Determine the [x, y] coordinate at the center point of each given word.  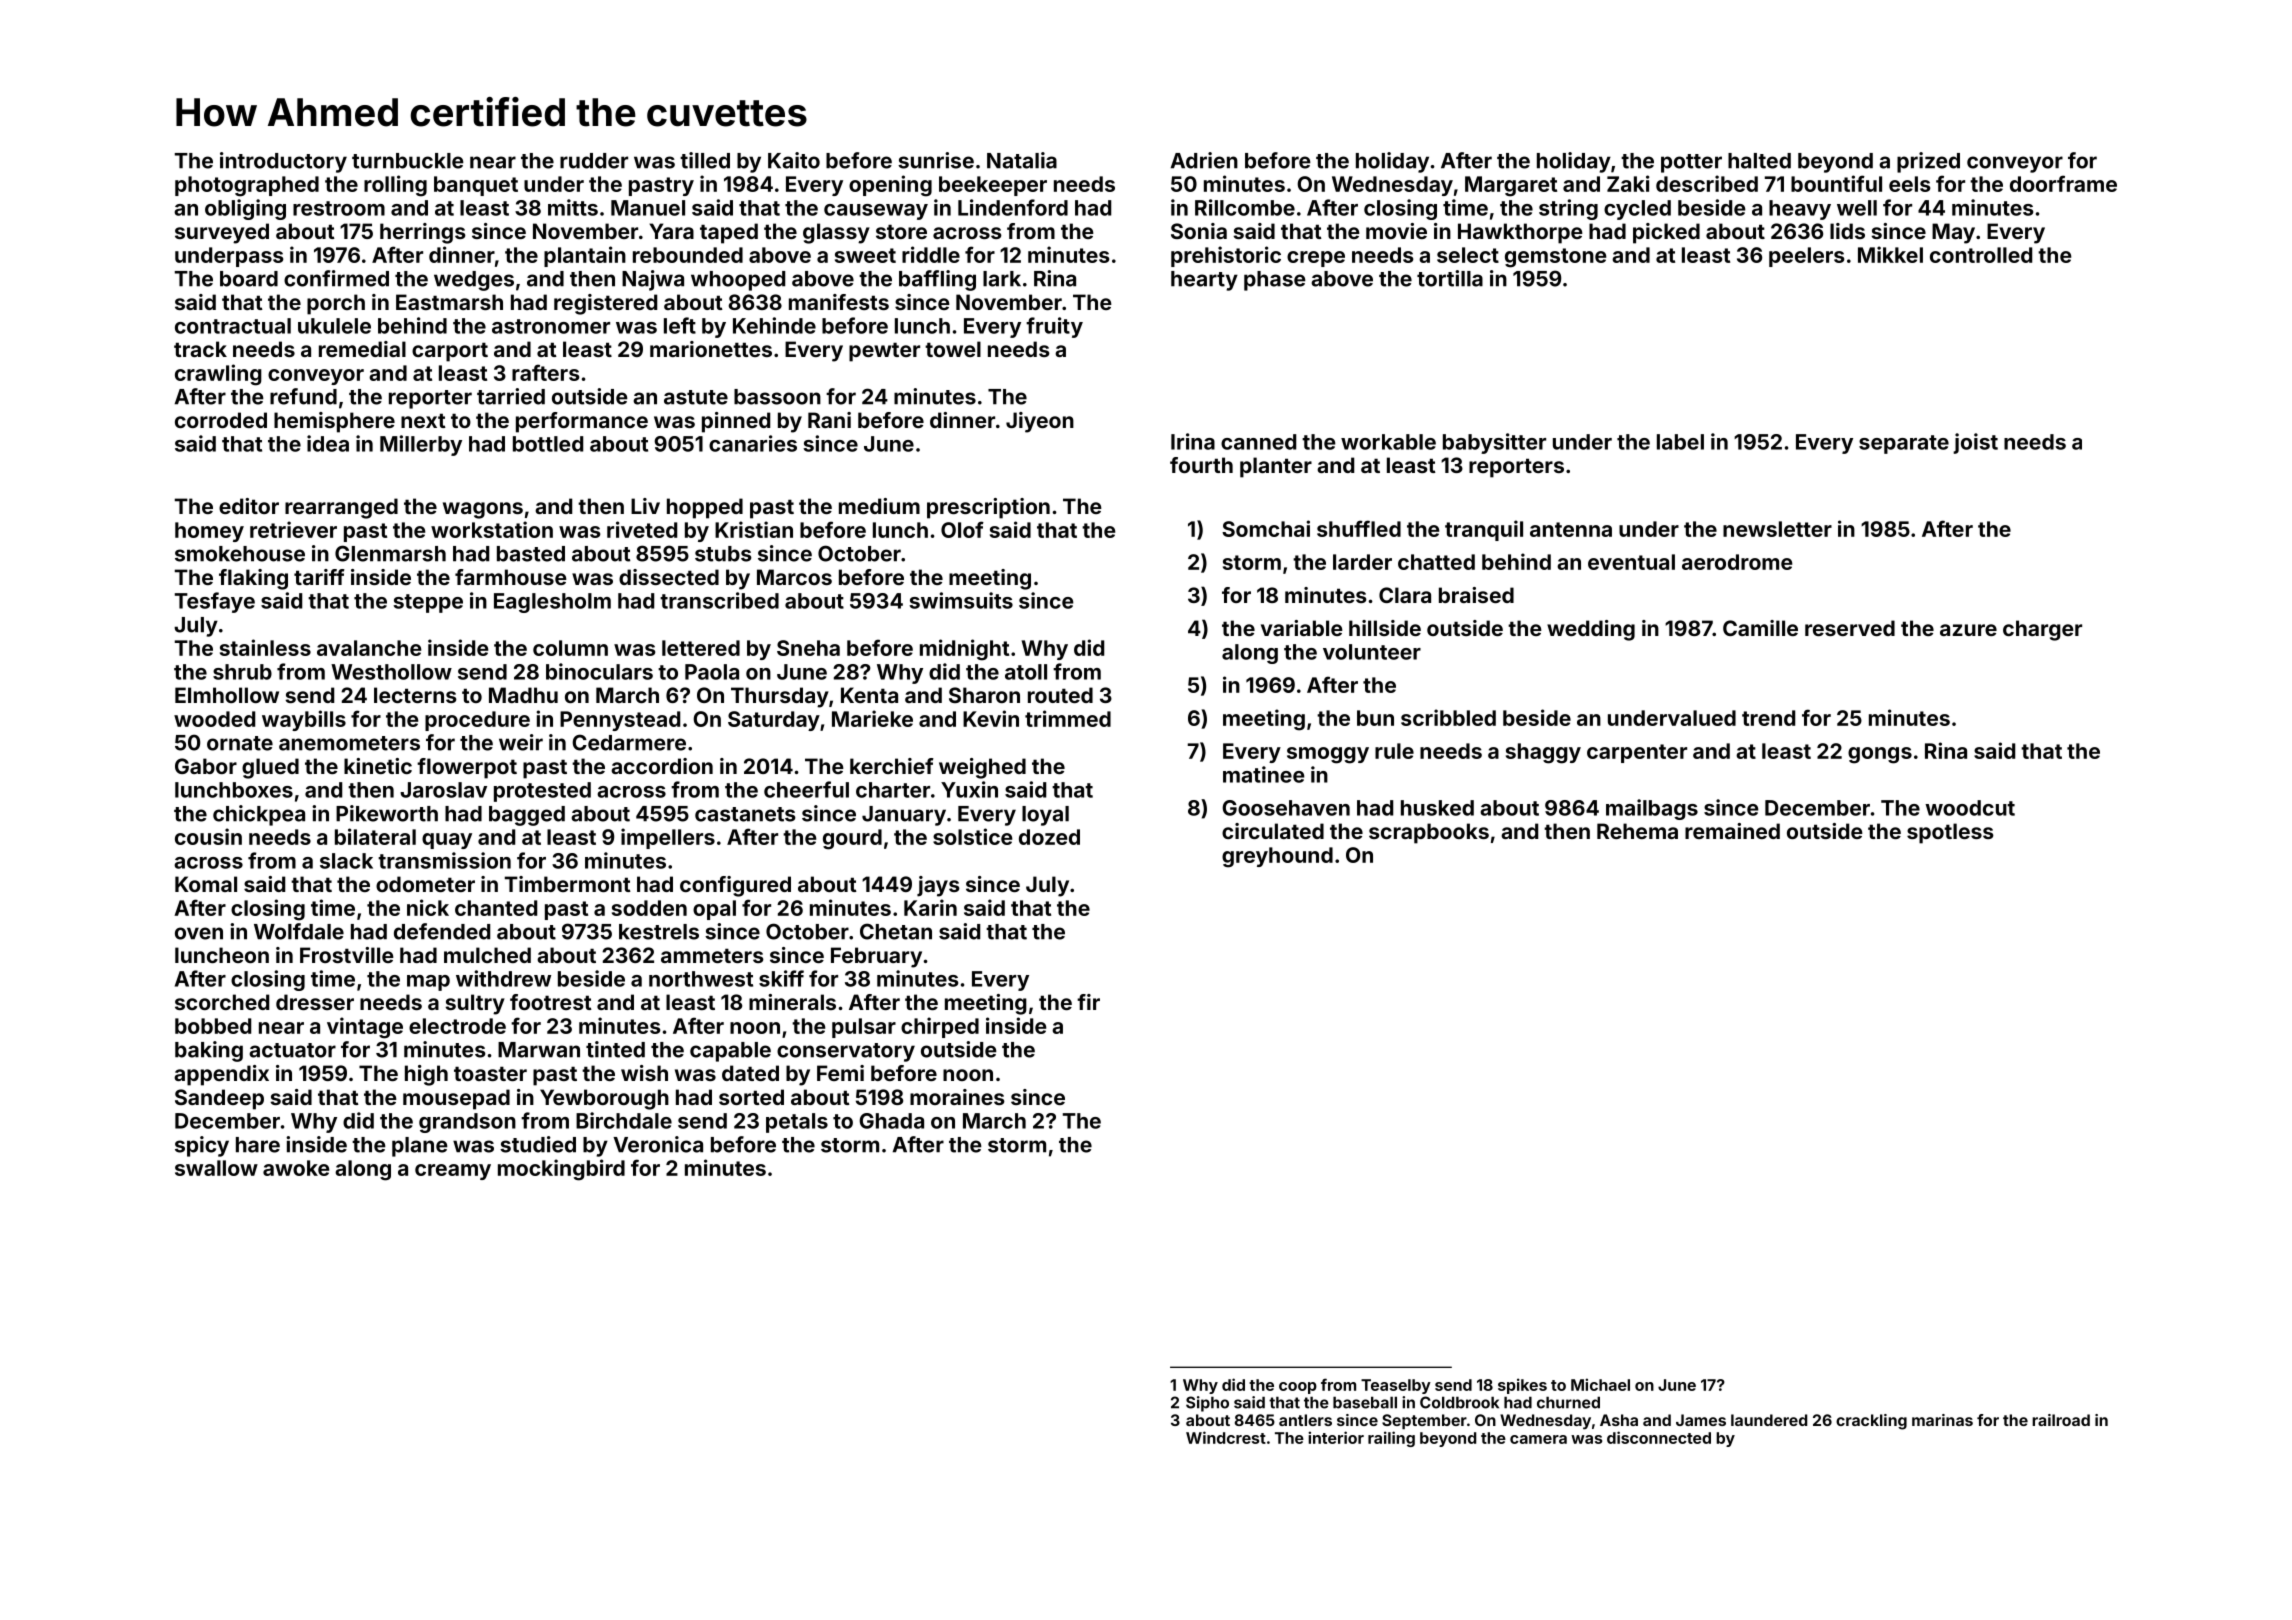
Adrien [1204, 160]
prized [1928, 162]
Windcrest [1226, 1437]
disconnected [1659, 1437]
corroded [221, 420]
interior [1336, 1437]
